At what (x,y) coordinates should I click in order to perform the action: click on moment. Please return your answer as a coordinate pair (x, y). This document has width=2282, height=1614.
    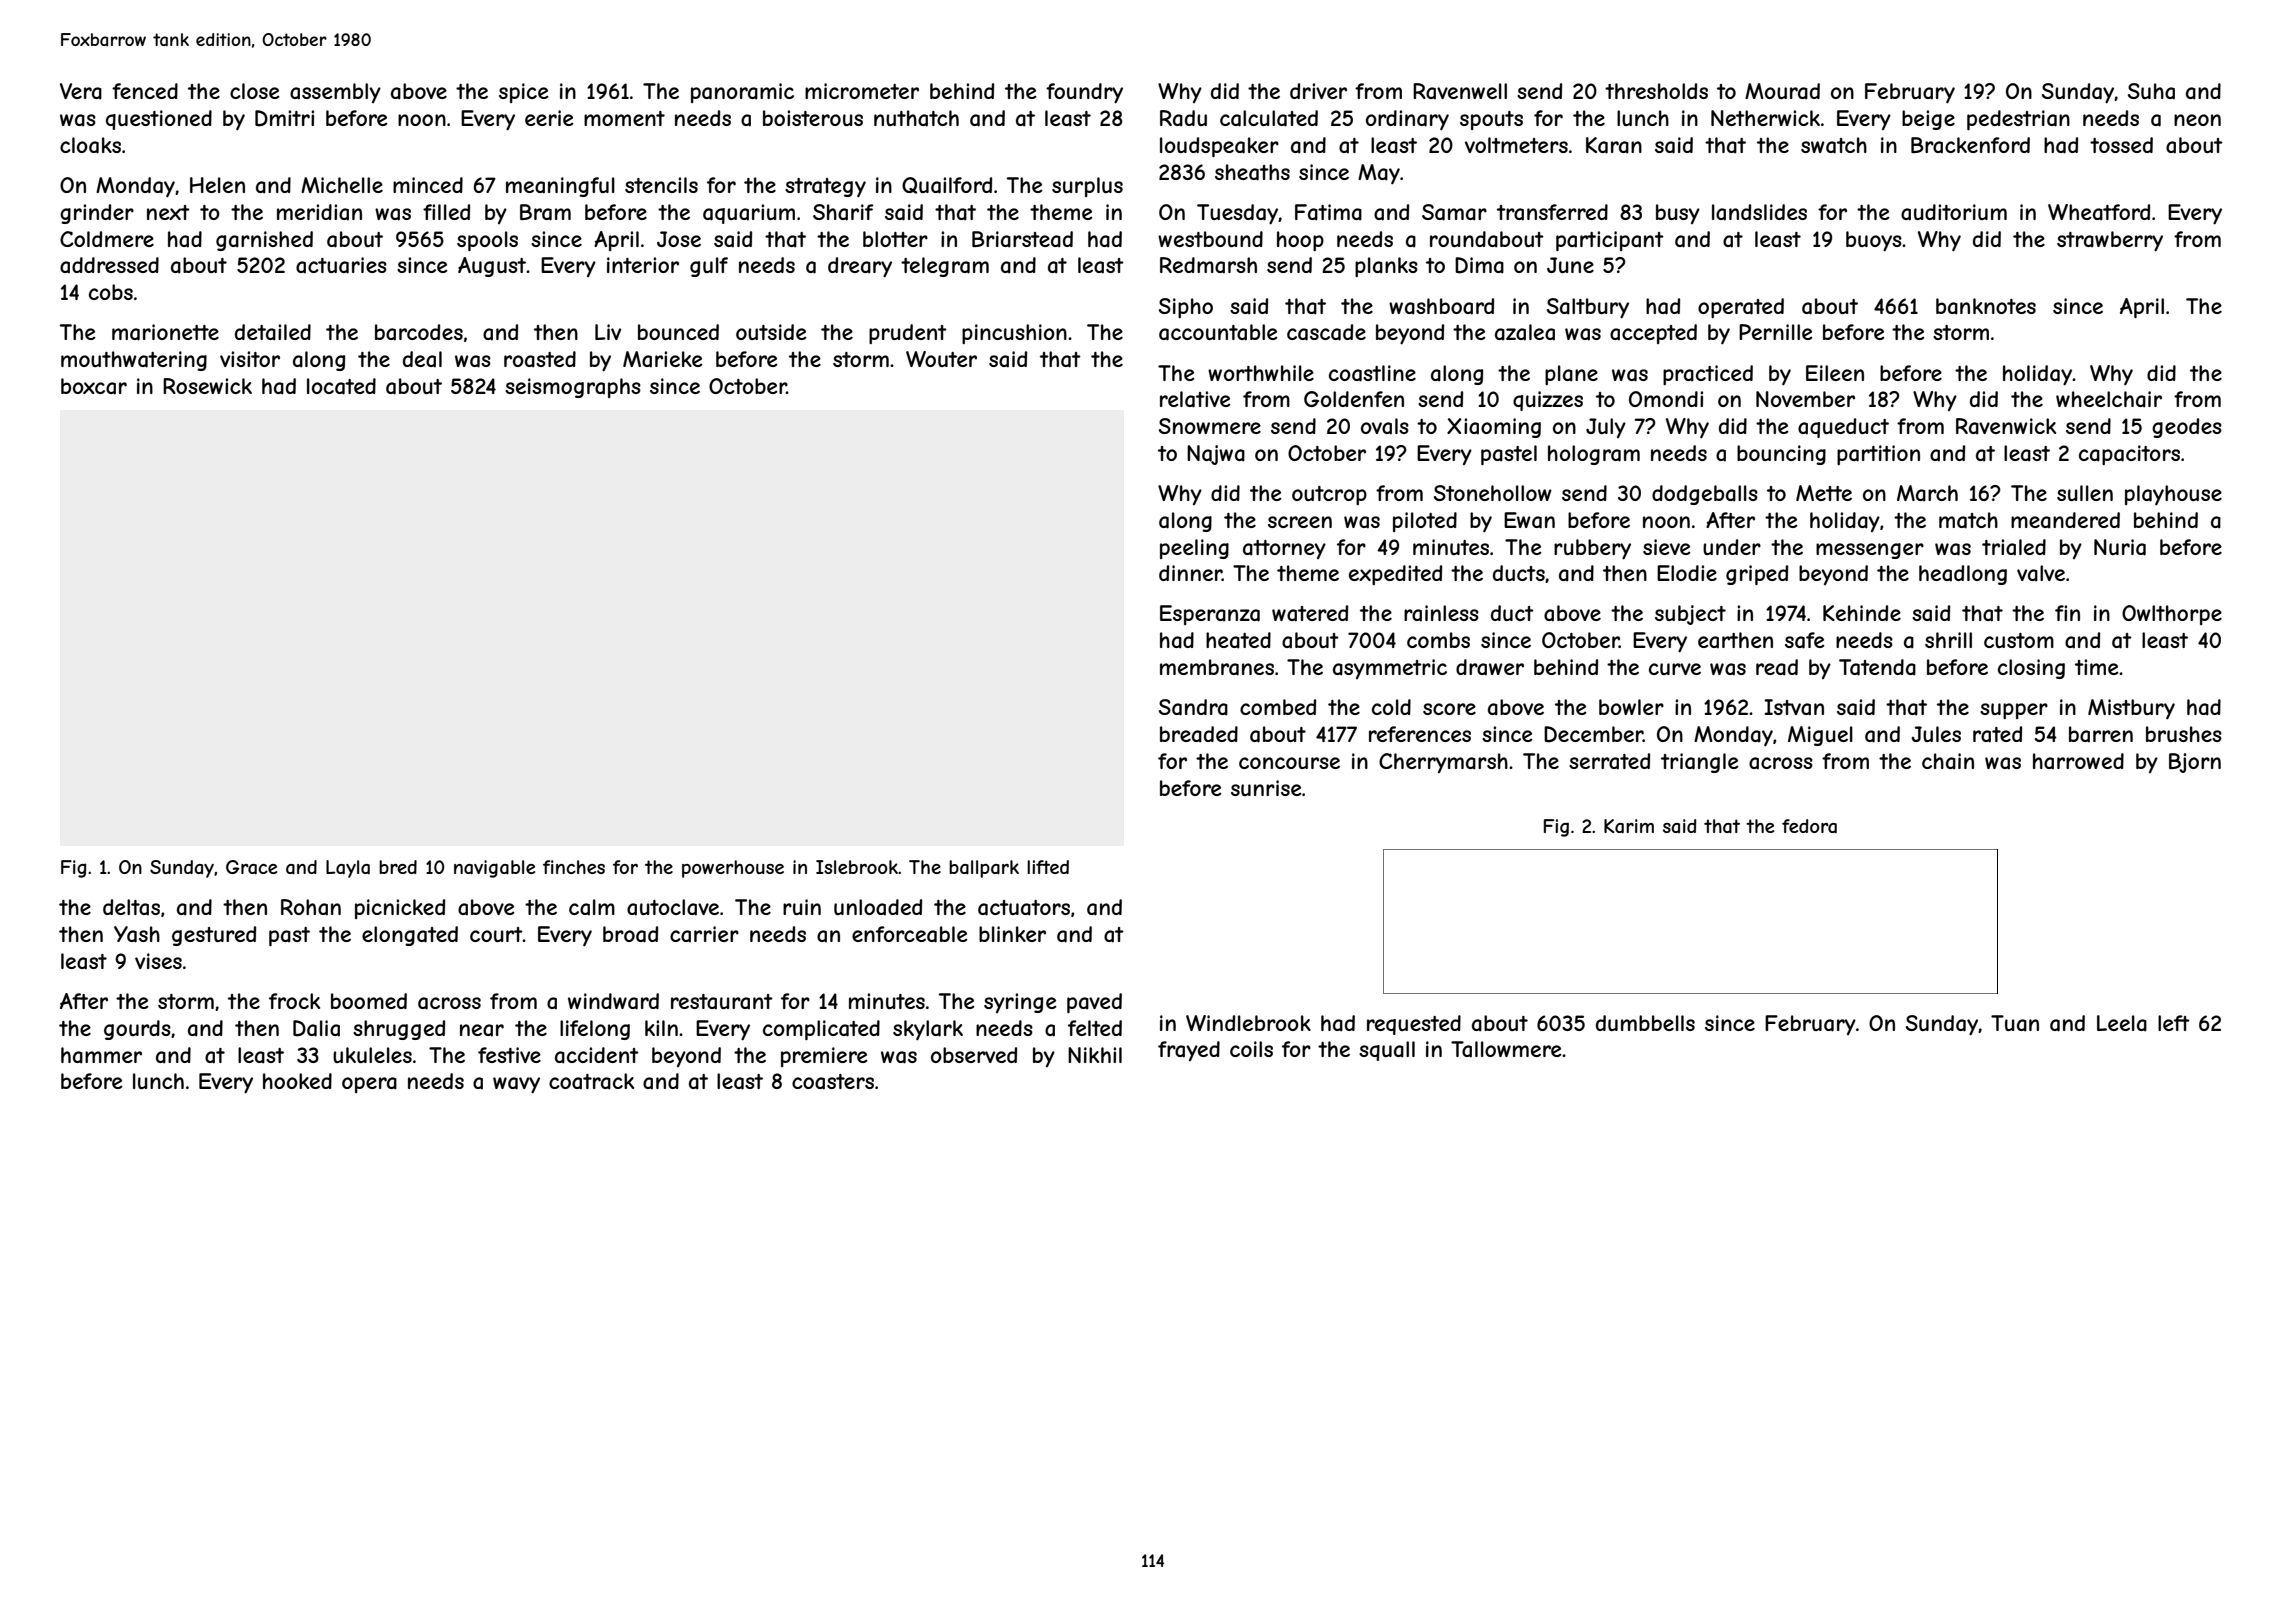
    Looking at the image, I should click on (624, 118).
